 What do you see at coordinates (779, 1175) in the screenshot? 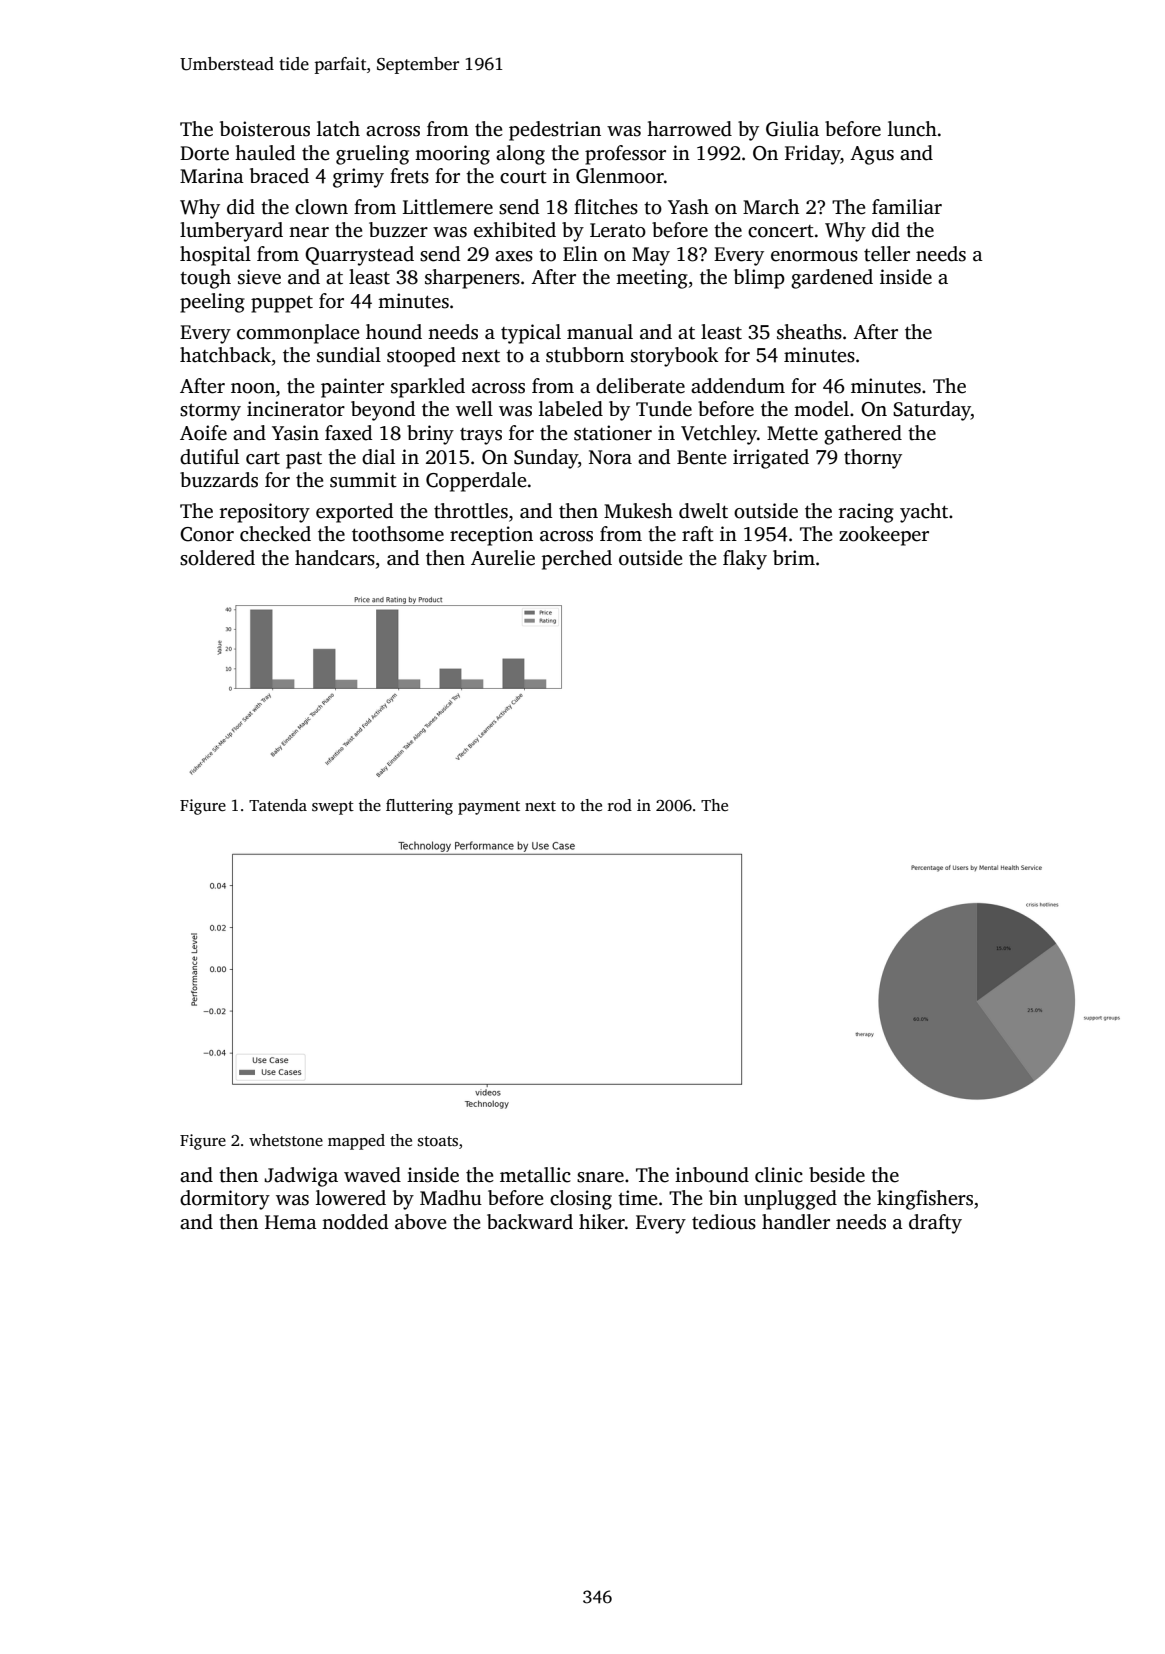
I see `clinic` at bounding box center [779, 1175].
